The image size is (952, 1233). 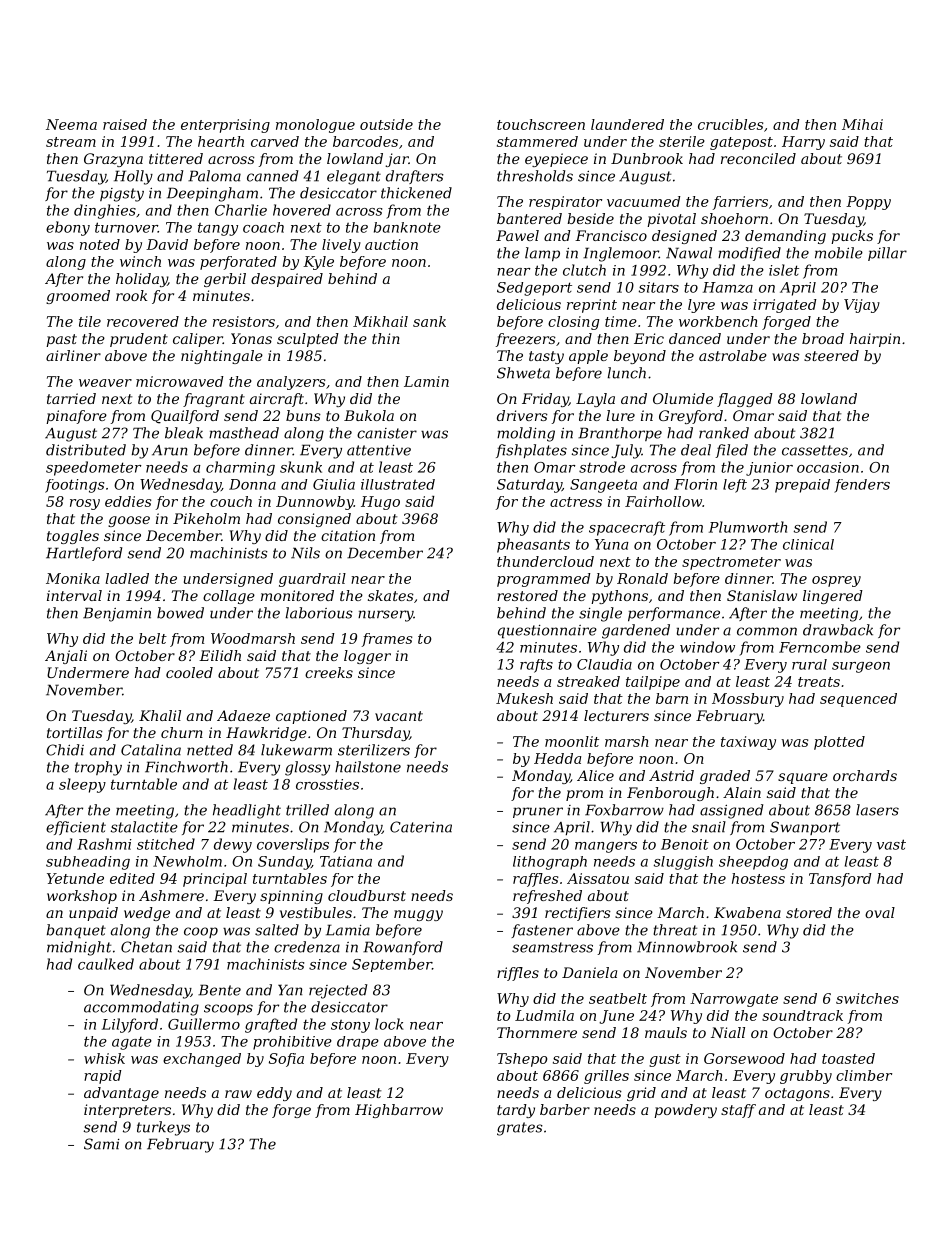 I want to click on Pikeholm, so click(x=206, y=518).
